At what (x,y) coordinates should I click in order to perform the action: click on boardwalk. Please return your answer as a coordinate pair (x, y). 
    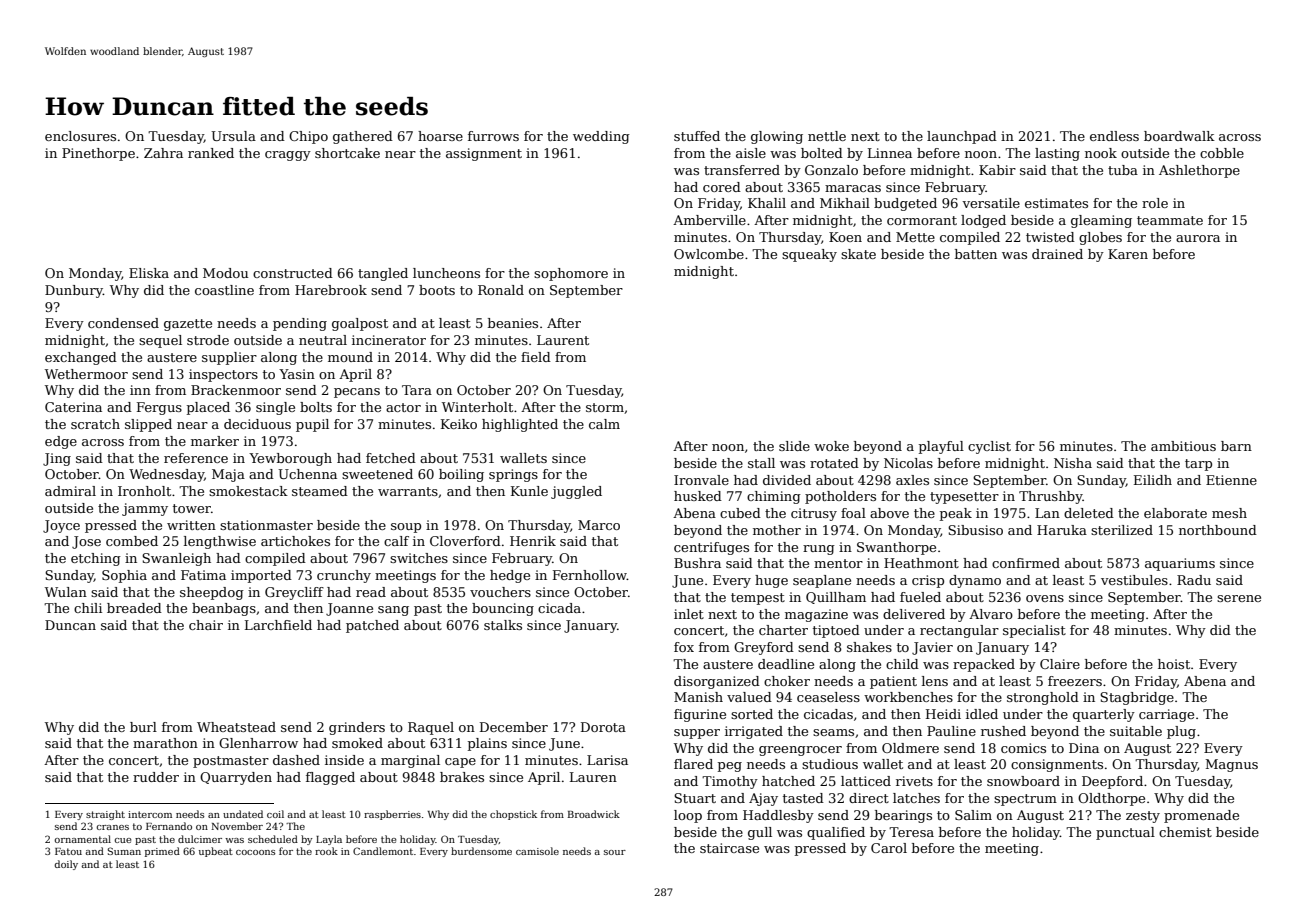
    Looking at the image, I should click on (1179, 136).
